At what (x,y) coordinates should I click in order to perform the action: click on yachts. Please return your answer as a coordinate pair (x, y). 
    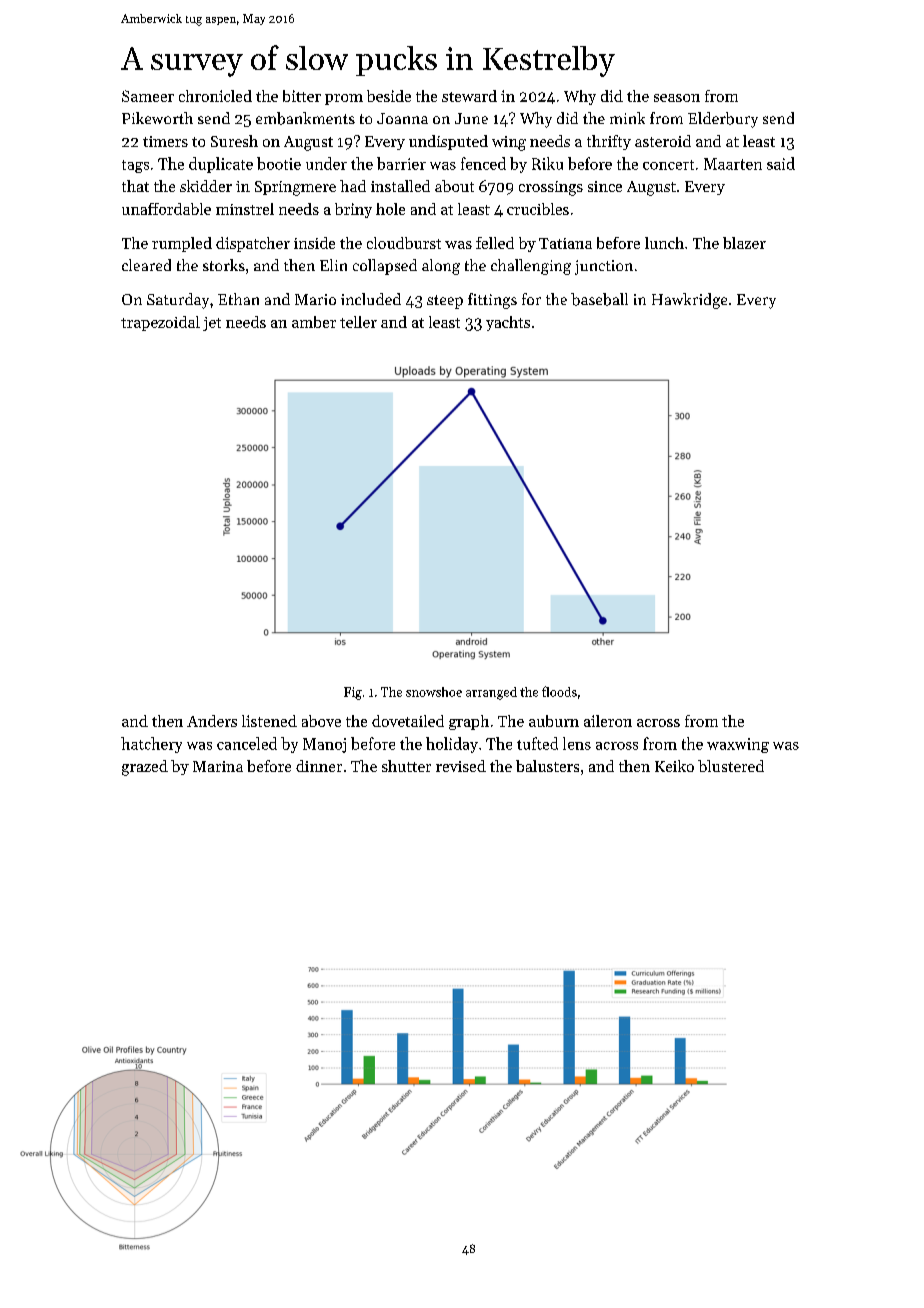
    Looking at the image, I should click on (508, 323).
